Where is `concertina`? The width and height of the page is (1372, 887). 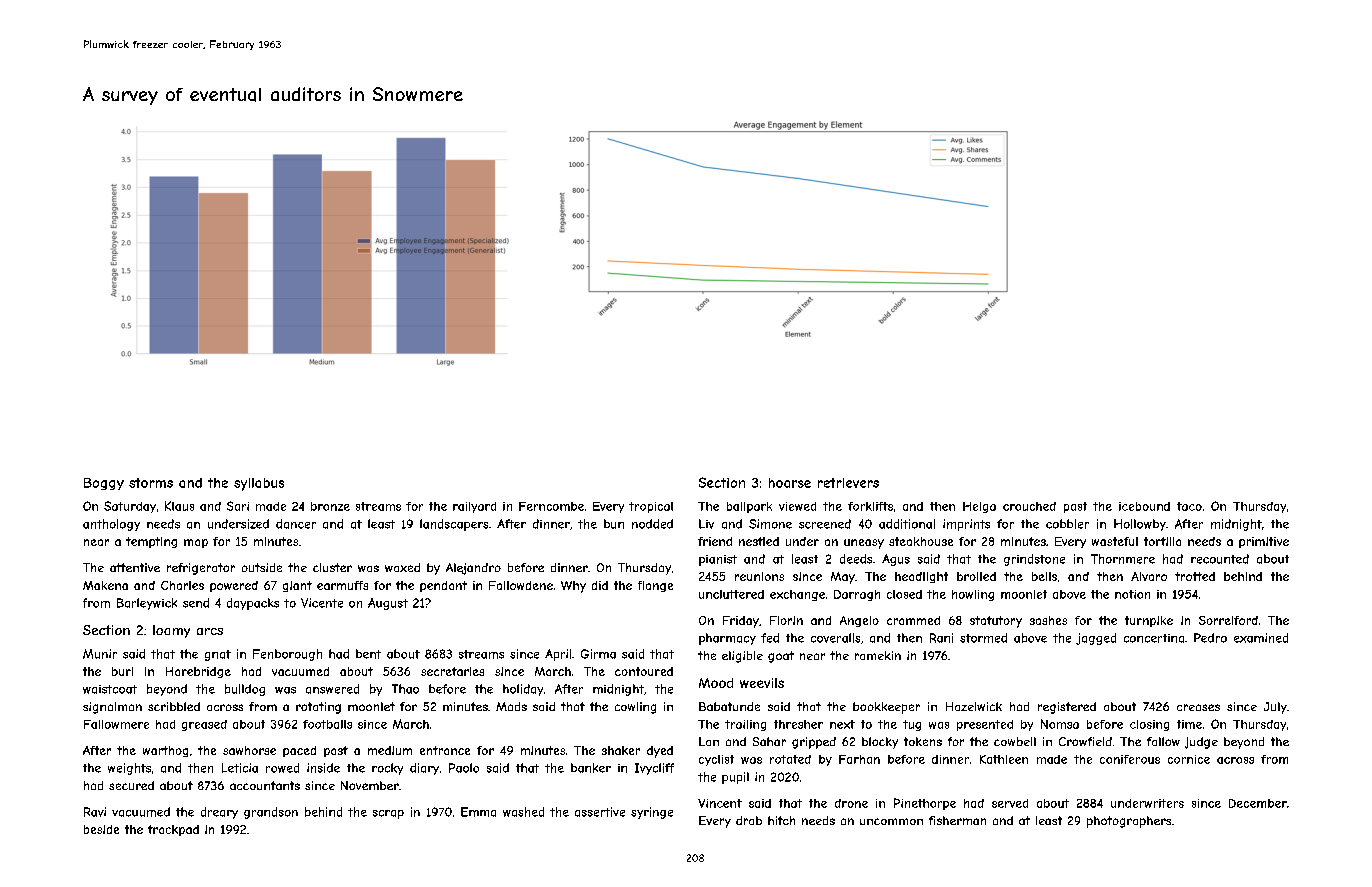 concertina is located at coordinates (1154, 638).
